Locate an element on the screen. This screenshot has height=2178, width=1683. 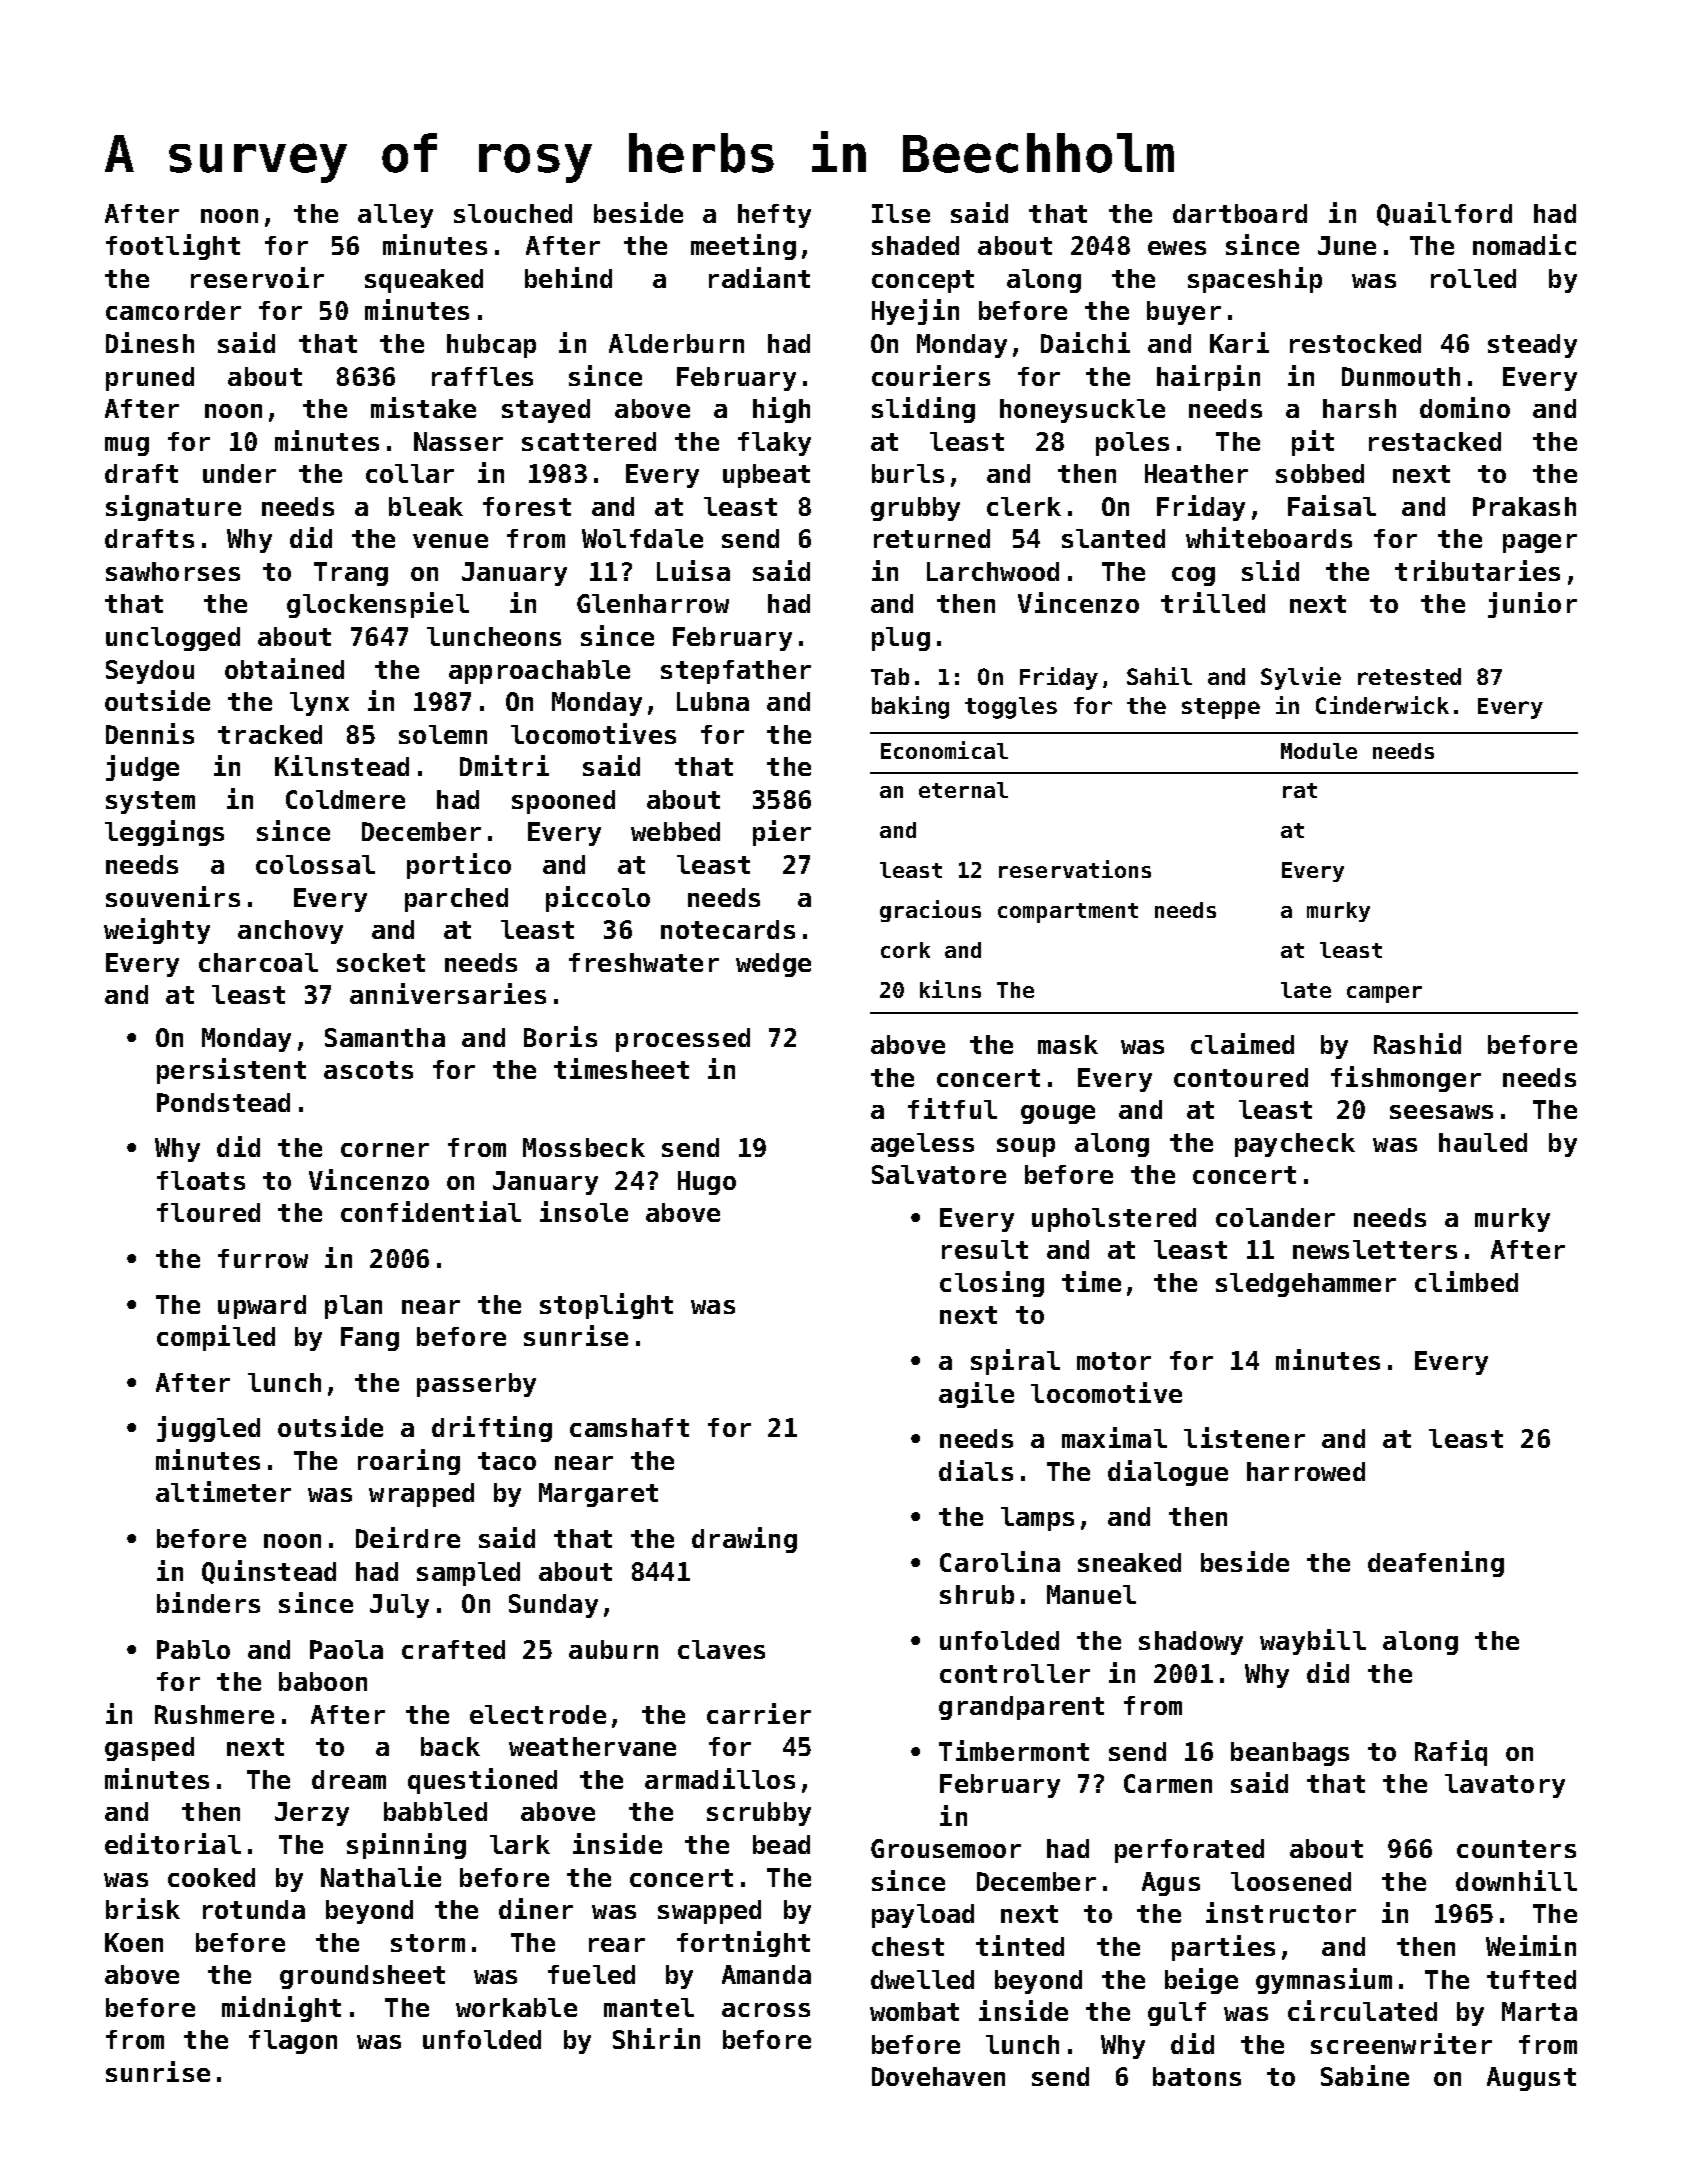
downhill is located at coordinates (1516, 1880).
